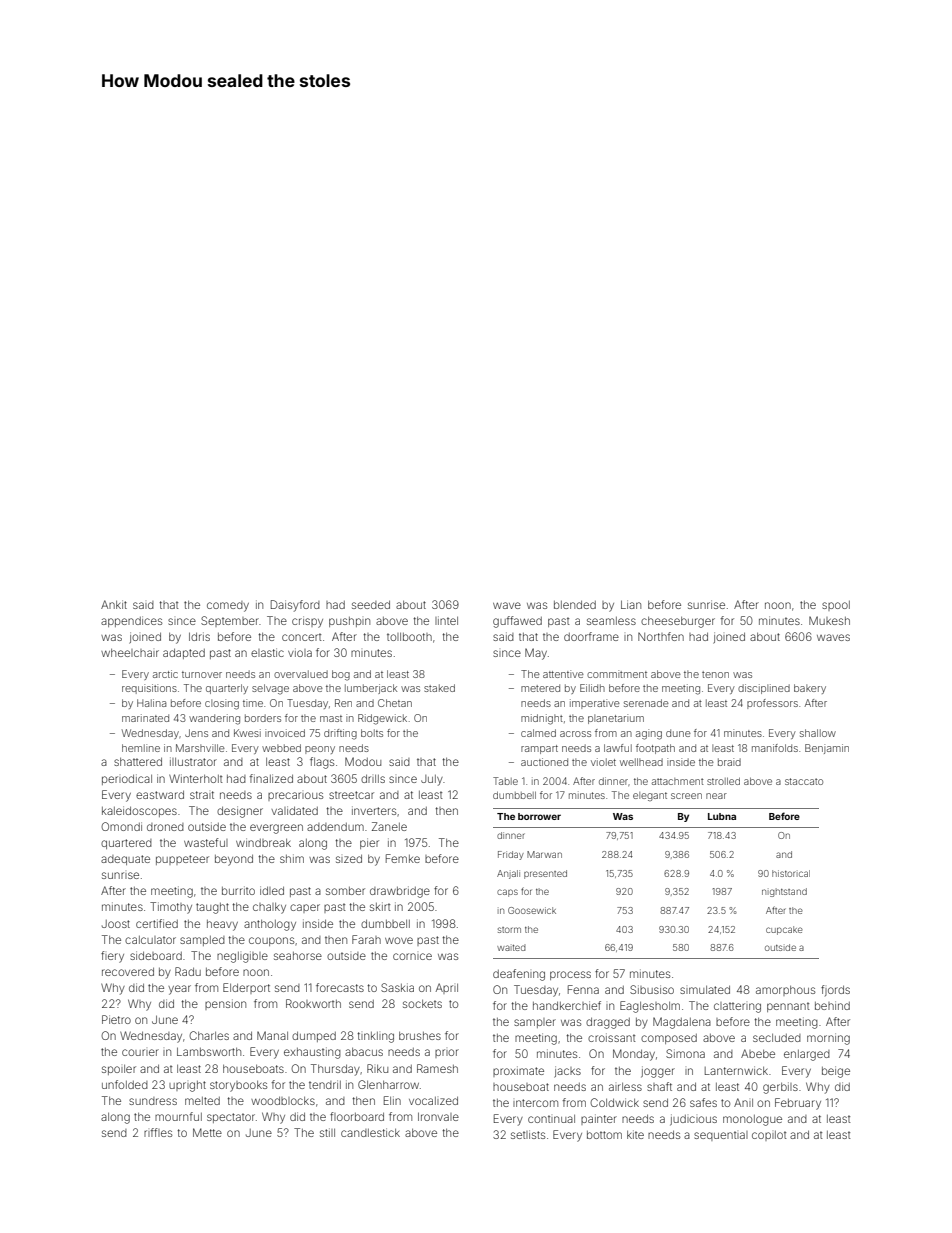  What do you see at coordinates (532, 910) in the screenshot?
I see `Goosewick` at bounding box center [532, 910].
